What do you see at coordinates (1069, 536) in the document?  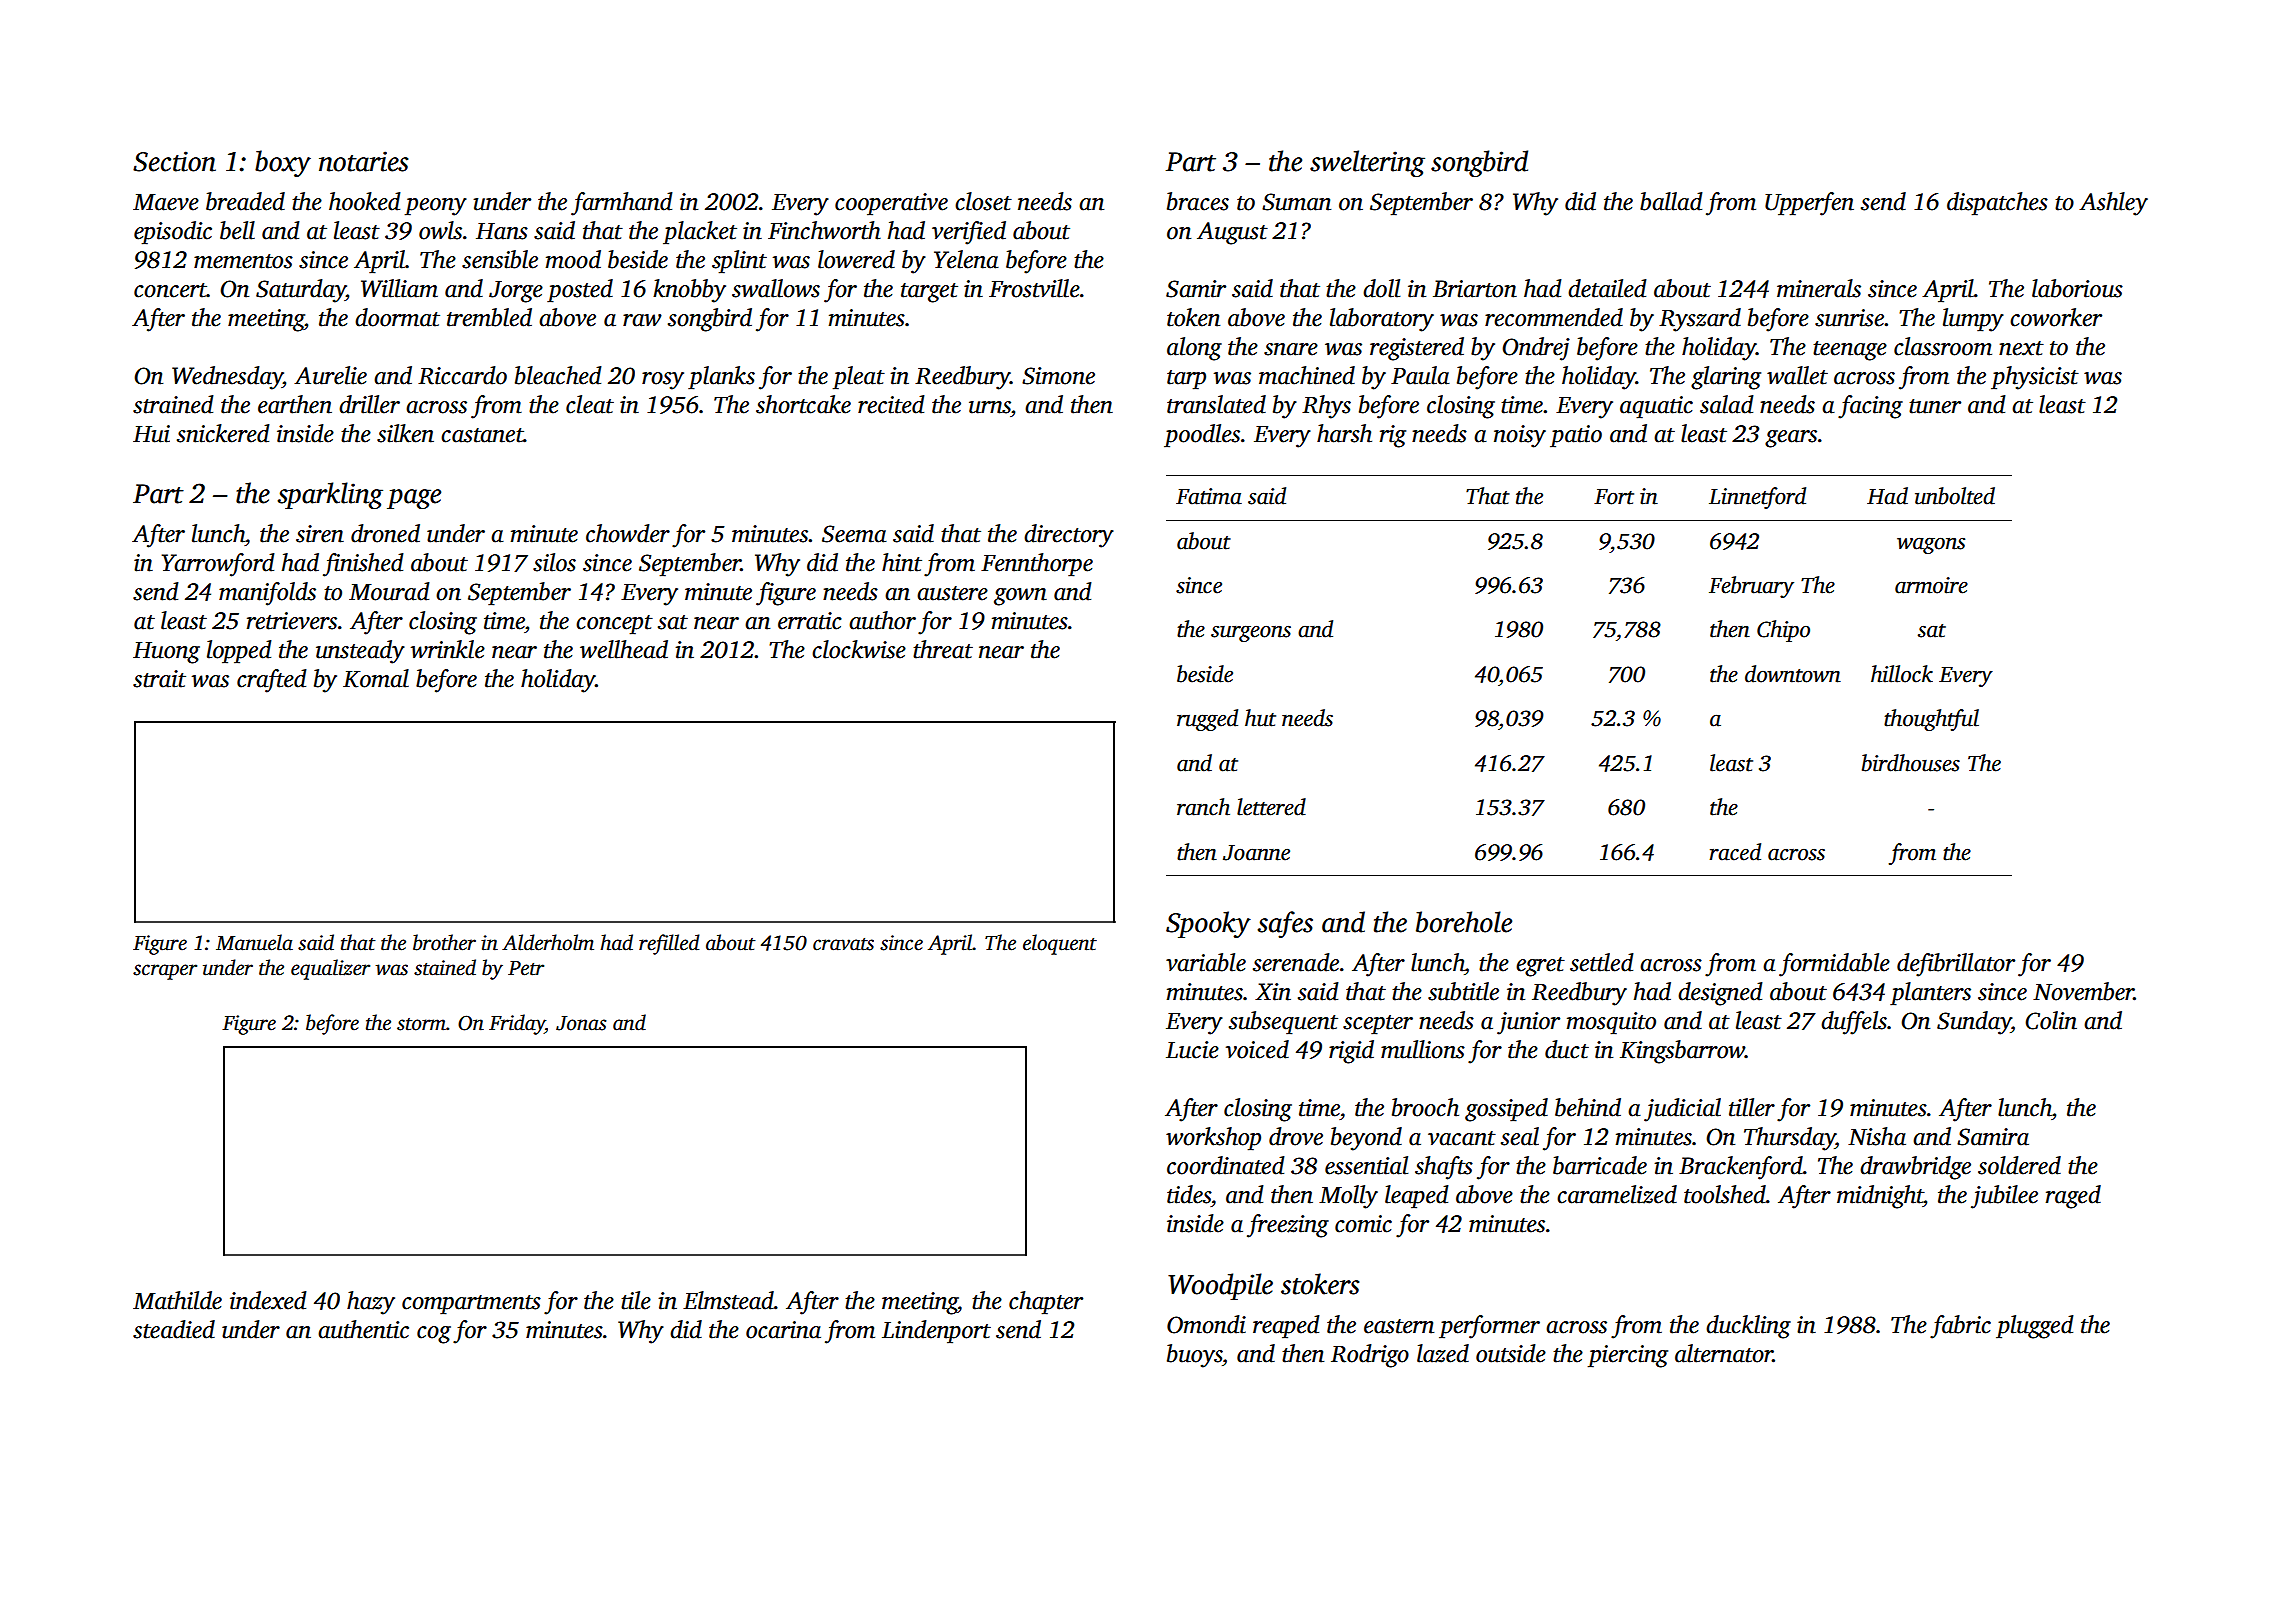 I see `directory` at bounding box center [1069, 536].
